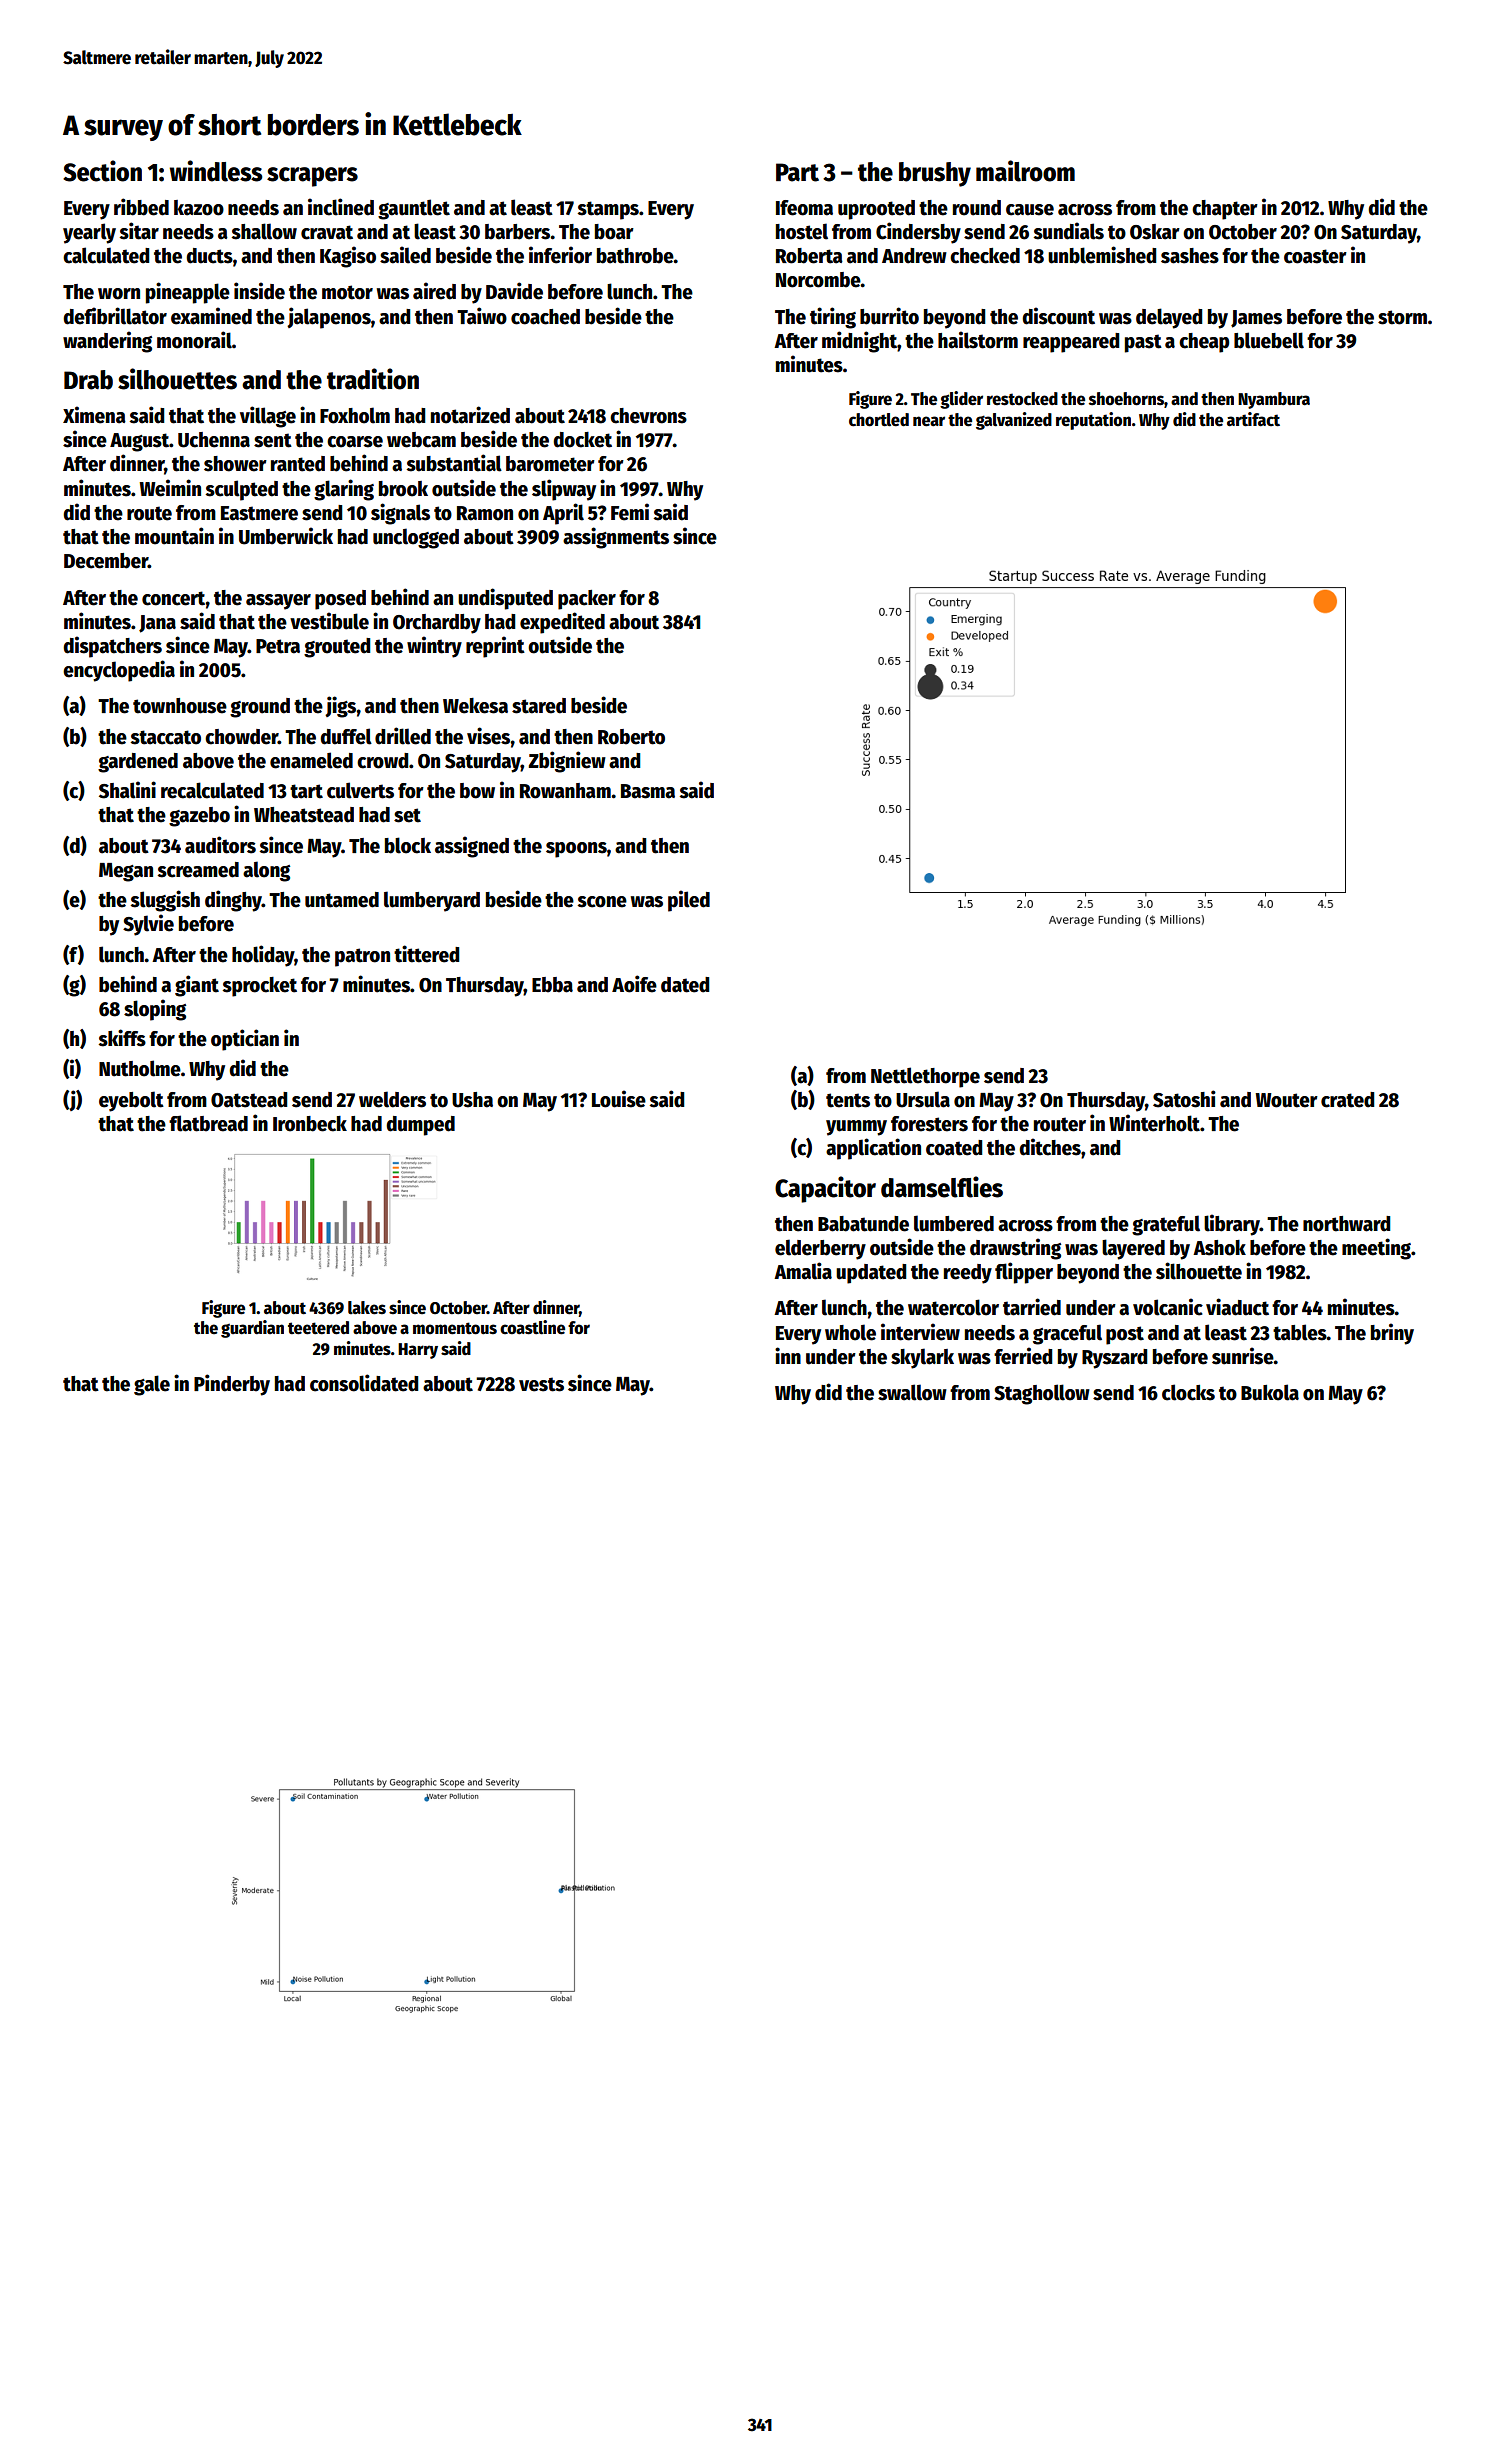 This page has width=1496, height=2464. Describe the element at coordinates (616, 538) in the page. I see `assignments` at that location.
